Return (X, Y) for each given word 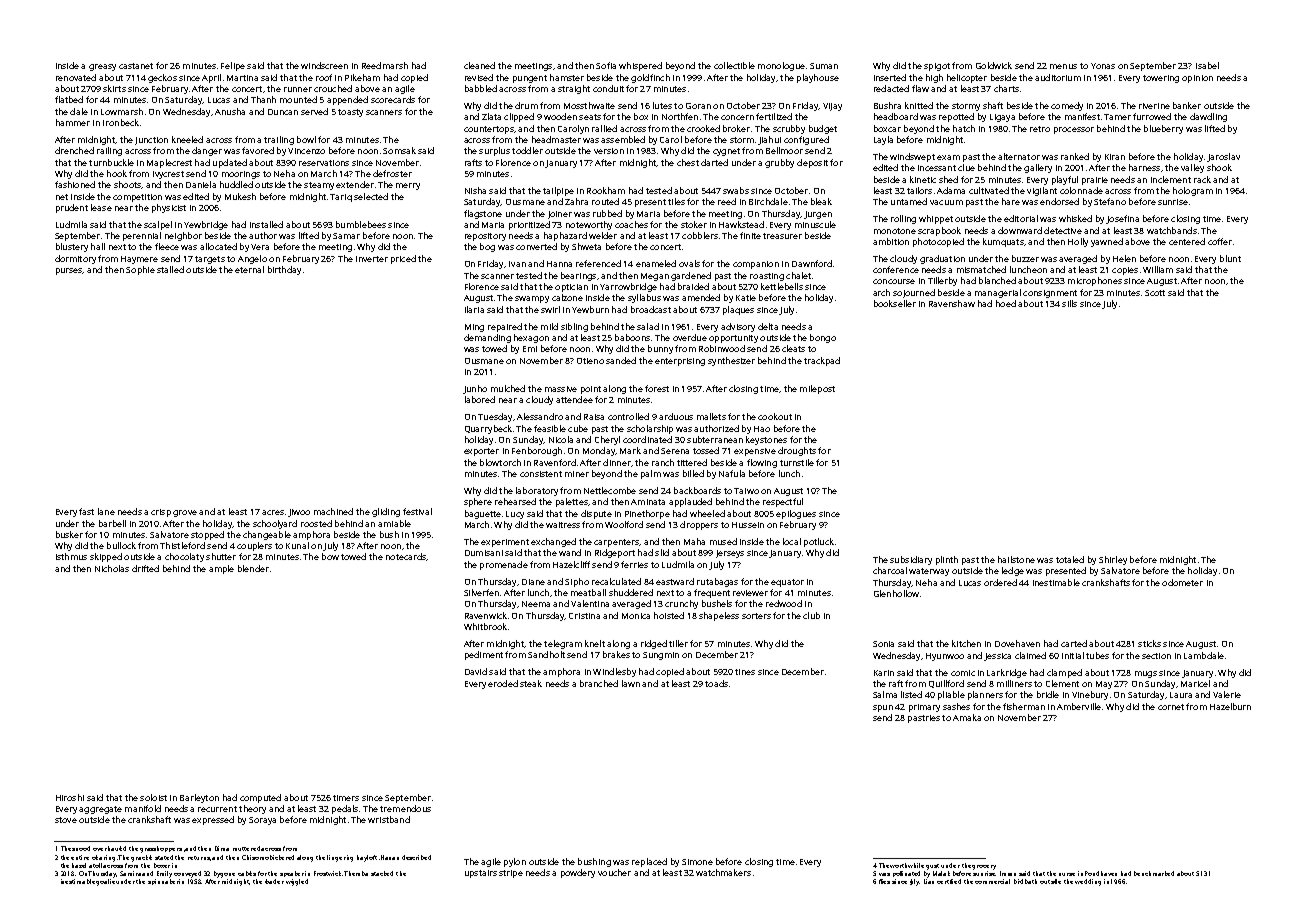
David (476, 671)
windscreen (324, 65)
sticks (1149, 643)
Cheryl (607, 440)
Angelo (252, 259)
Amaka (967, 717)
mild (549, 326)
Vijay (832, 107)
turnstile (797, 462)
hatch (964, 128)
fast (86, 511)
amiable (394, 523)
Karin (884, 673)
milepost (817, 389)
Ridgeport (615, 553)
